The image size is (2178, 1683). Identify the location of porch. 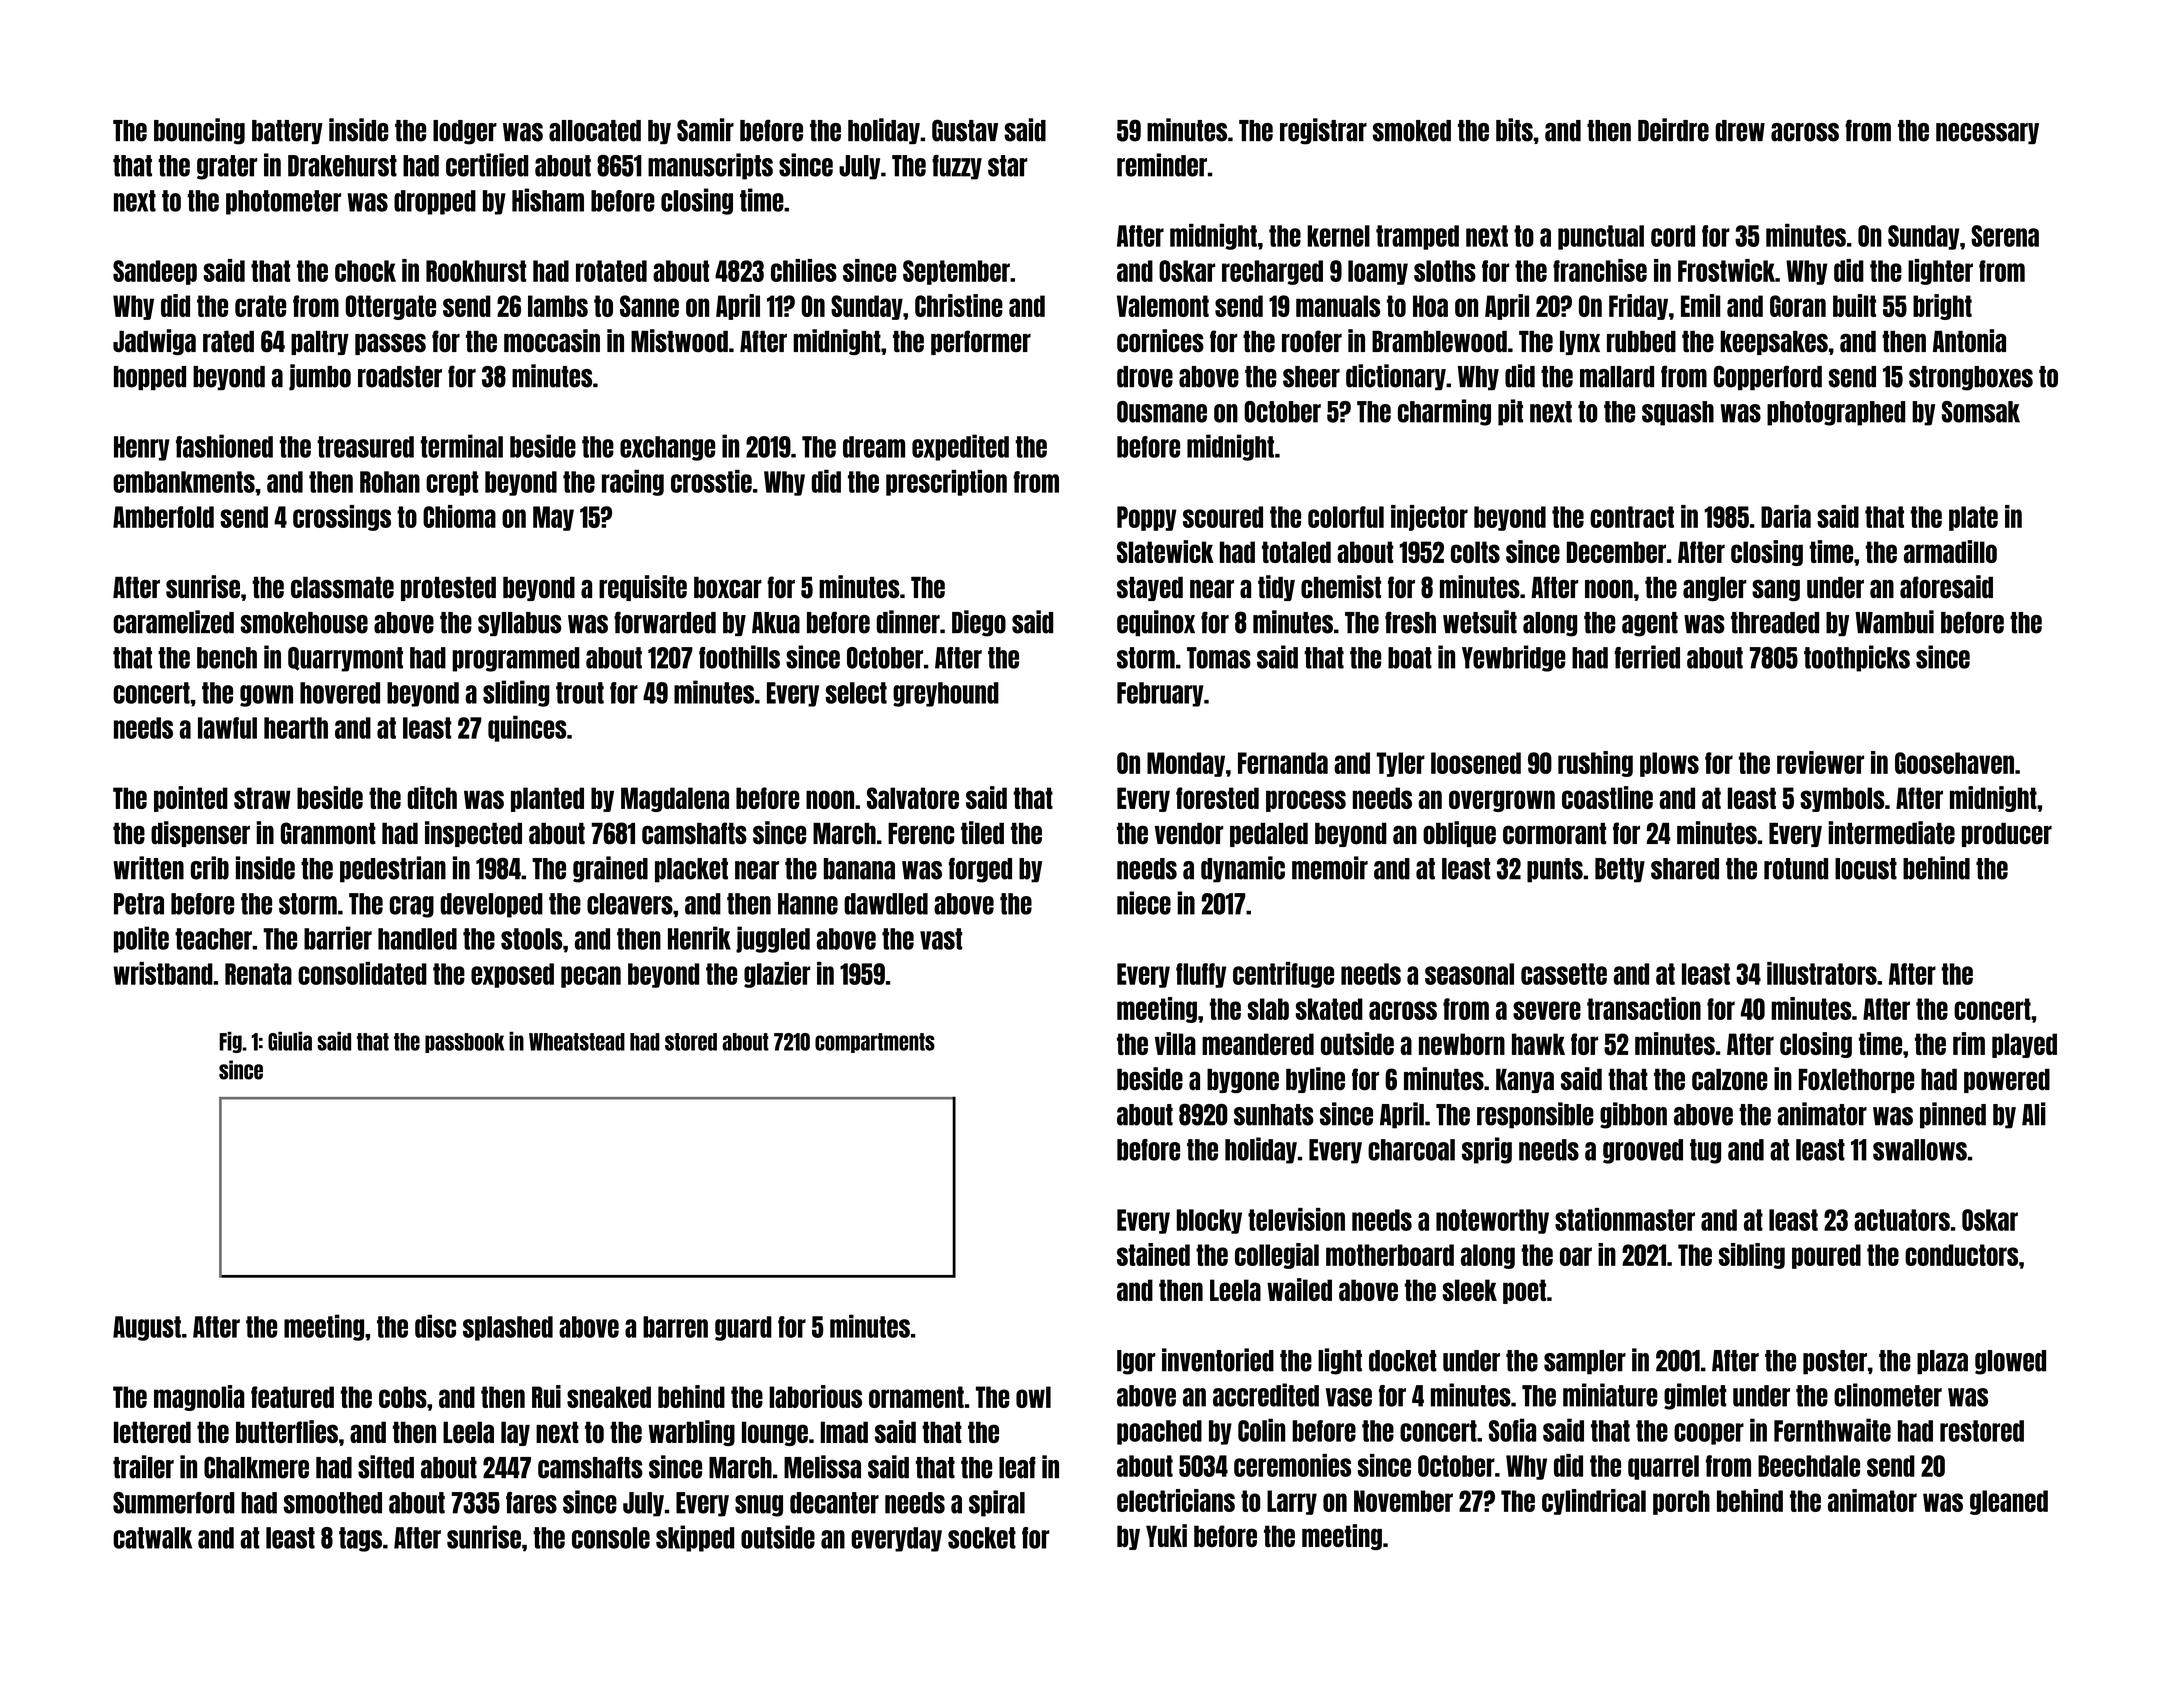
(1681, 1502).
